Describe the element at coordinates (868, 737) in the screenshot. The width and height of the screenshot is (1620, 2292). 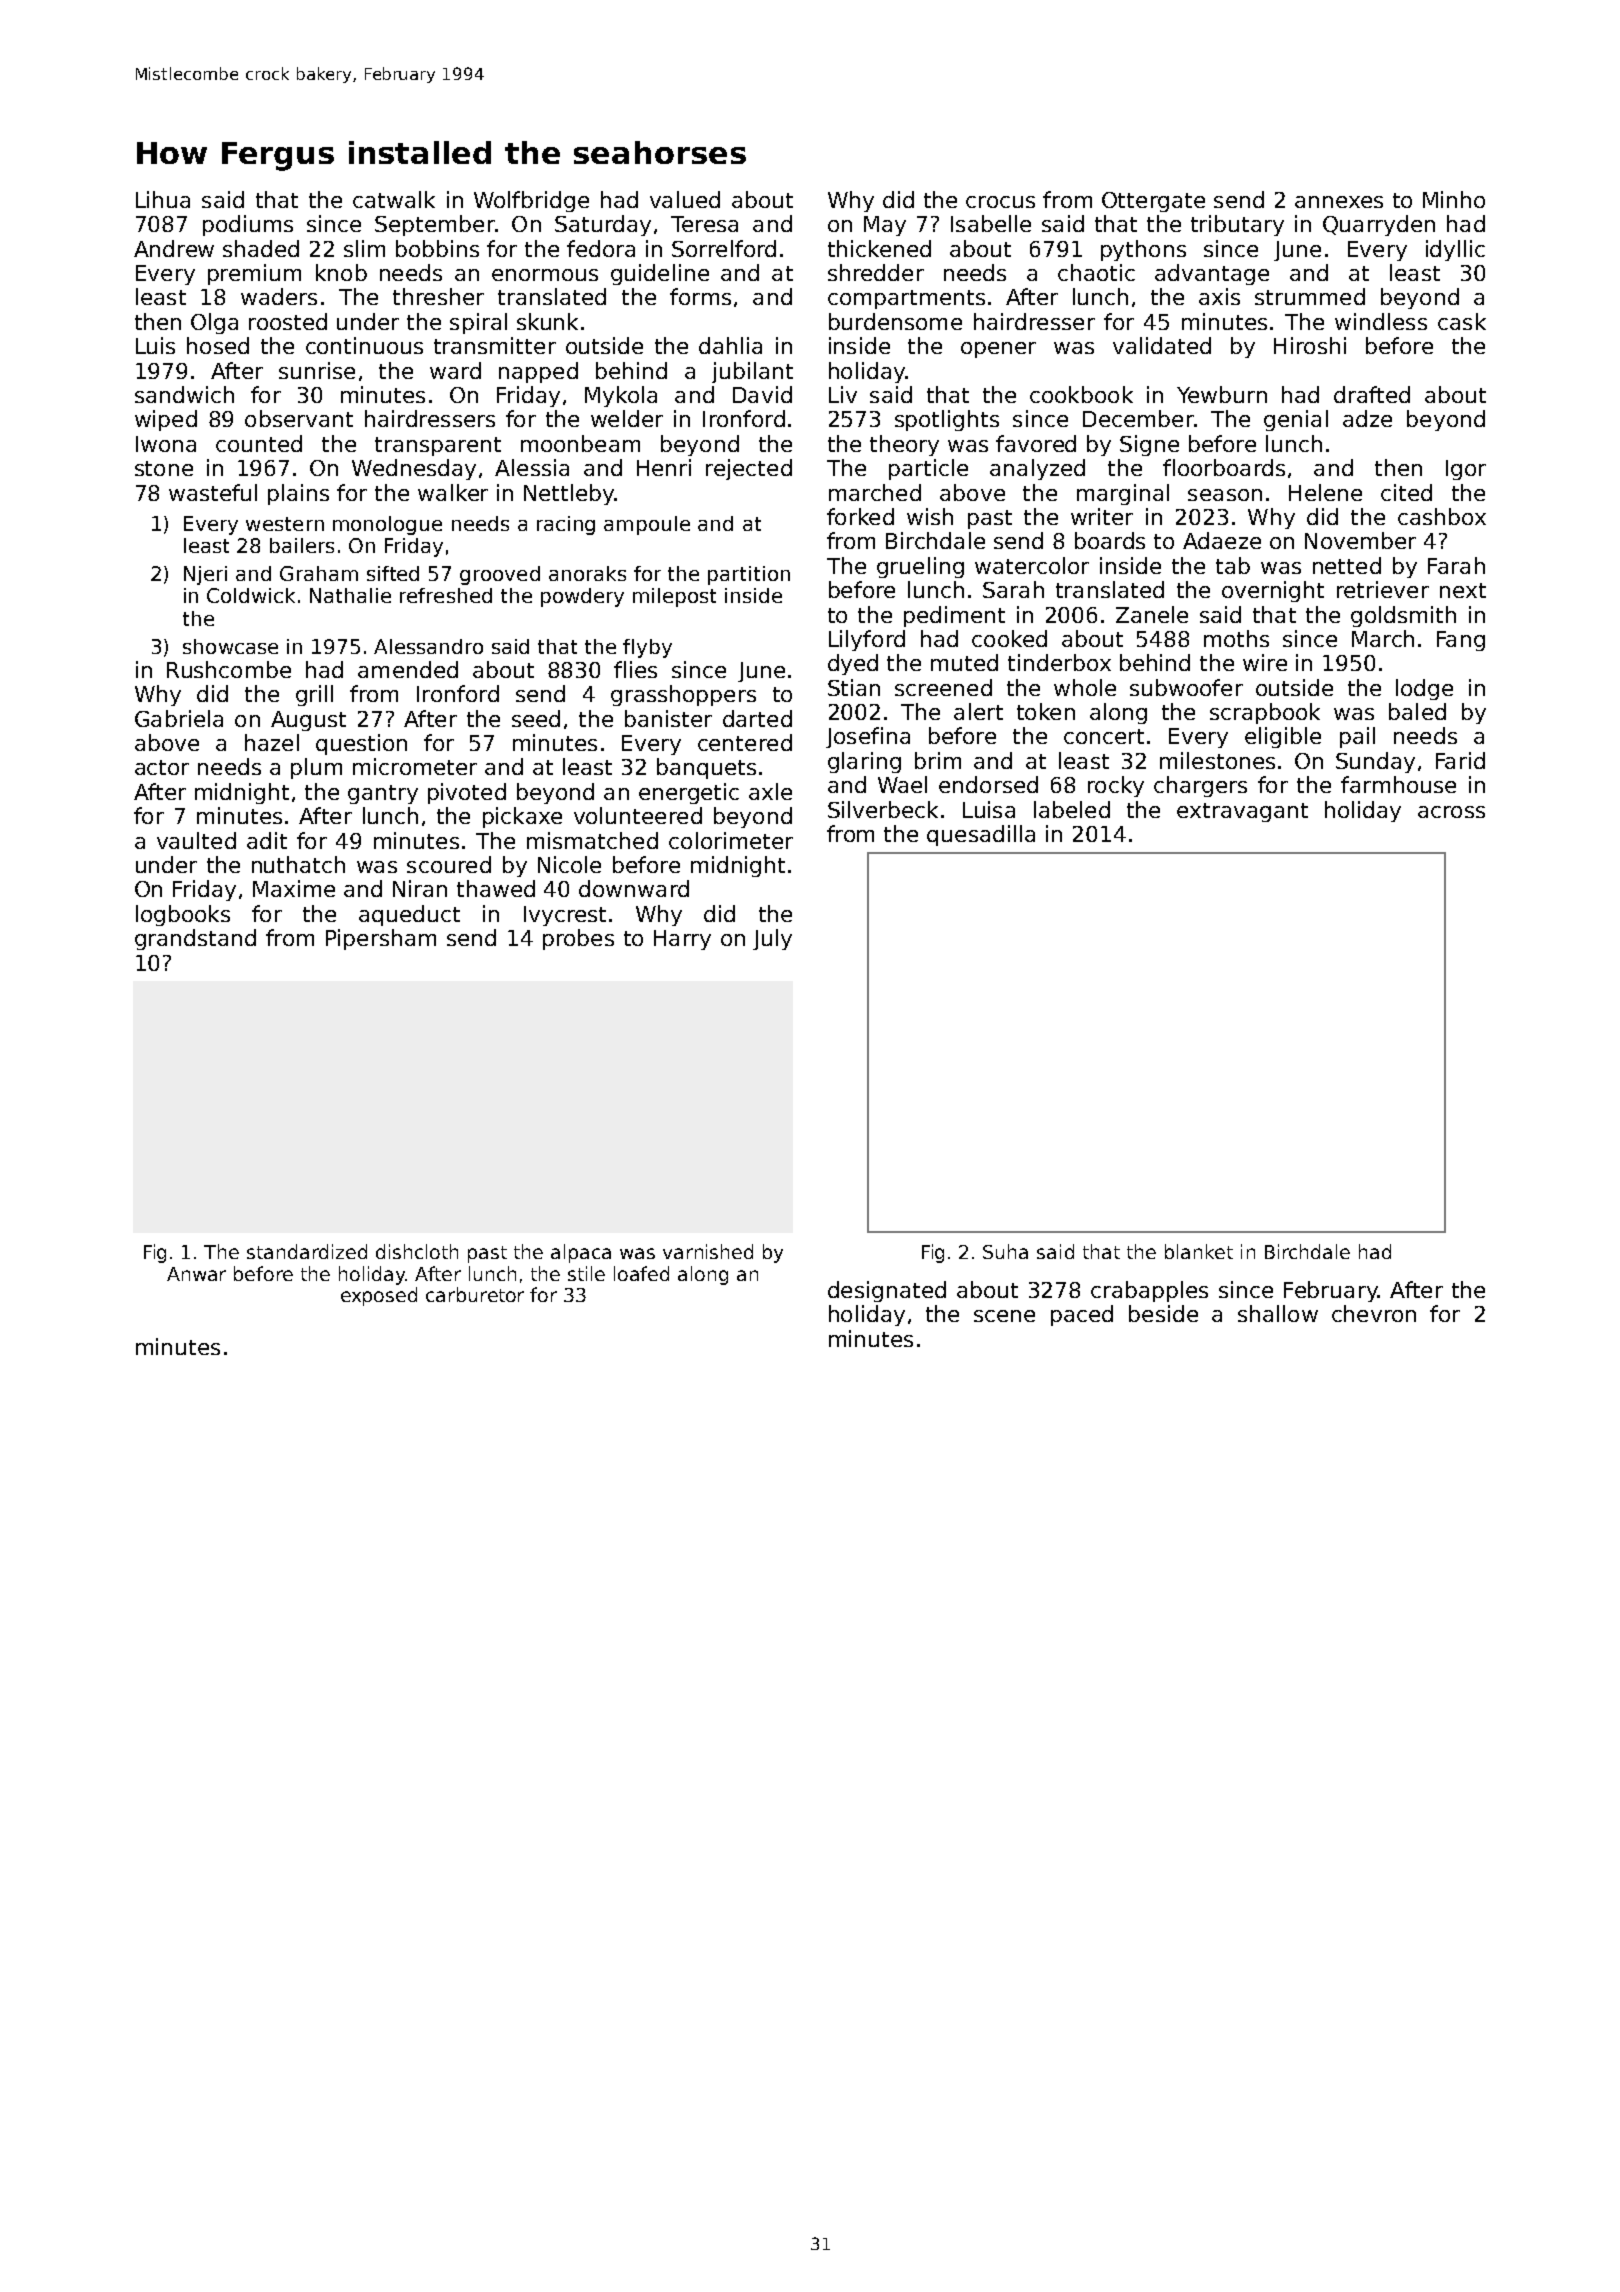
I see `Josefina` at that location.
